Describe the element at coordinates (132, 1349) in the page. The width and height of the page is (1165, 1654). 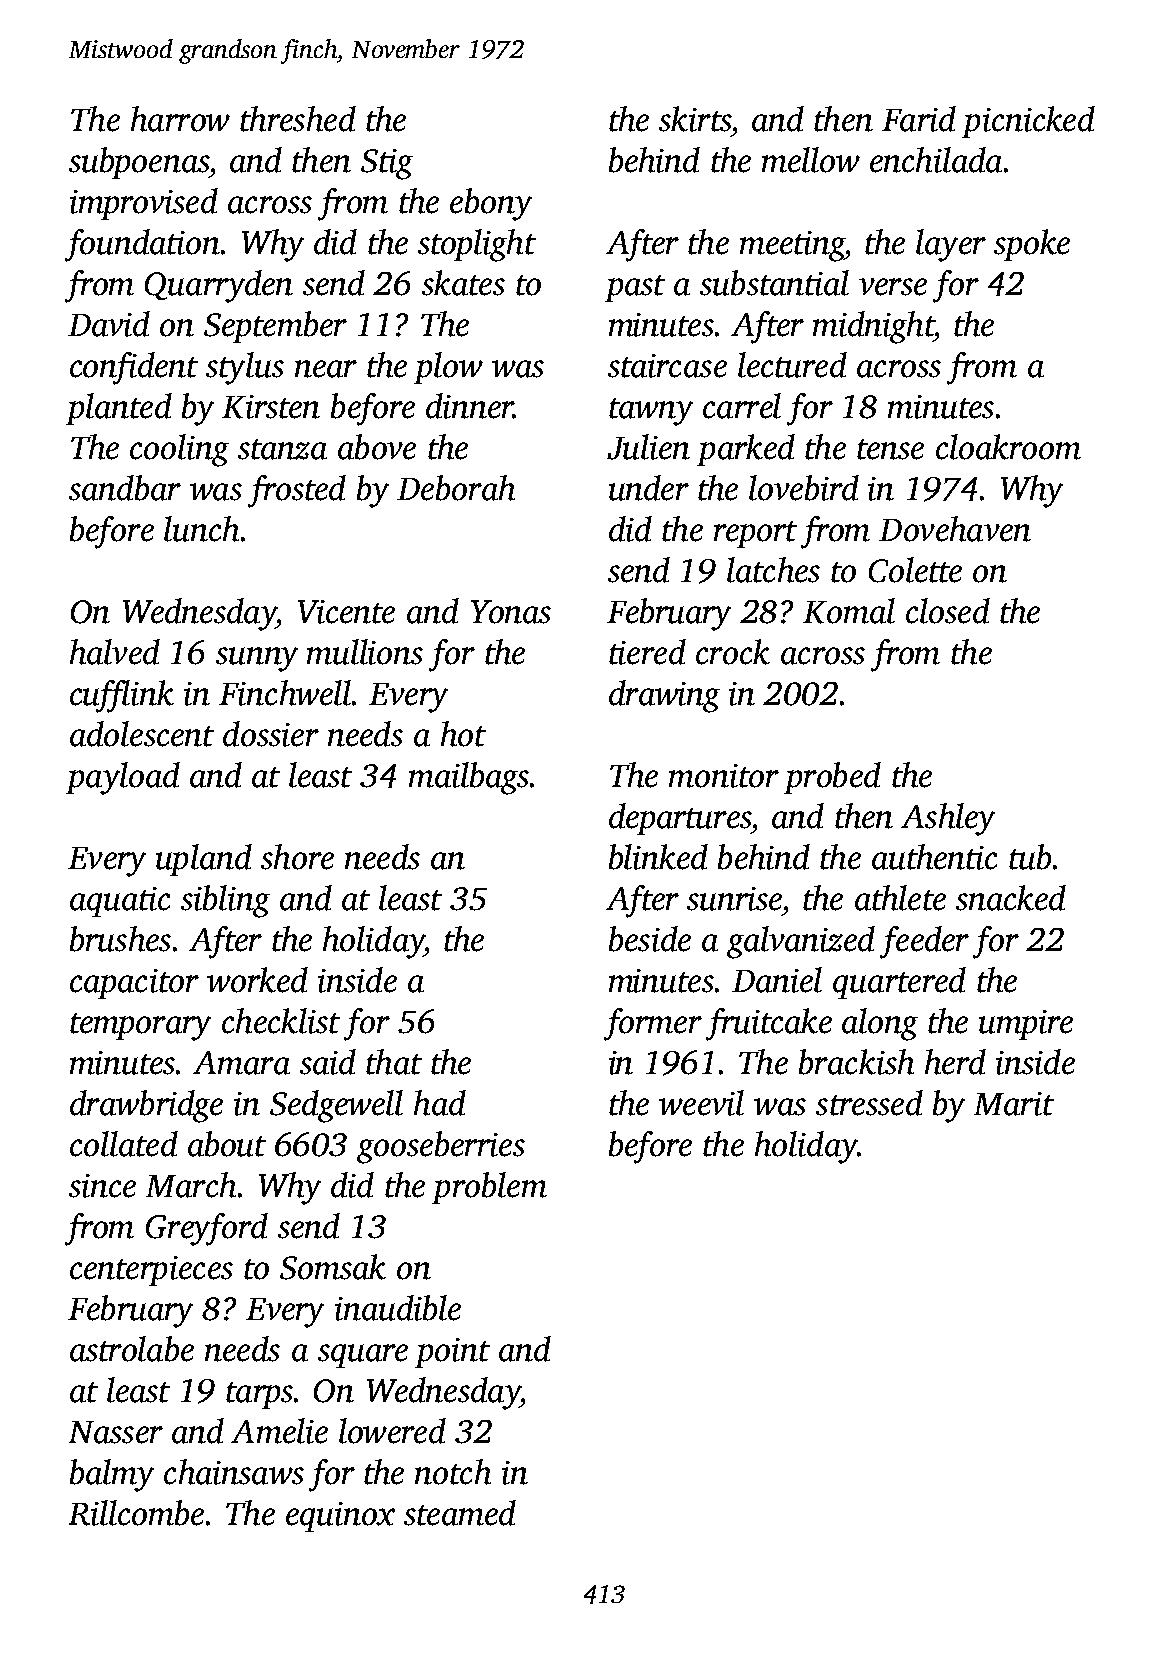
I see `astrolabe` at that location.
